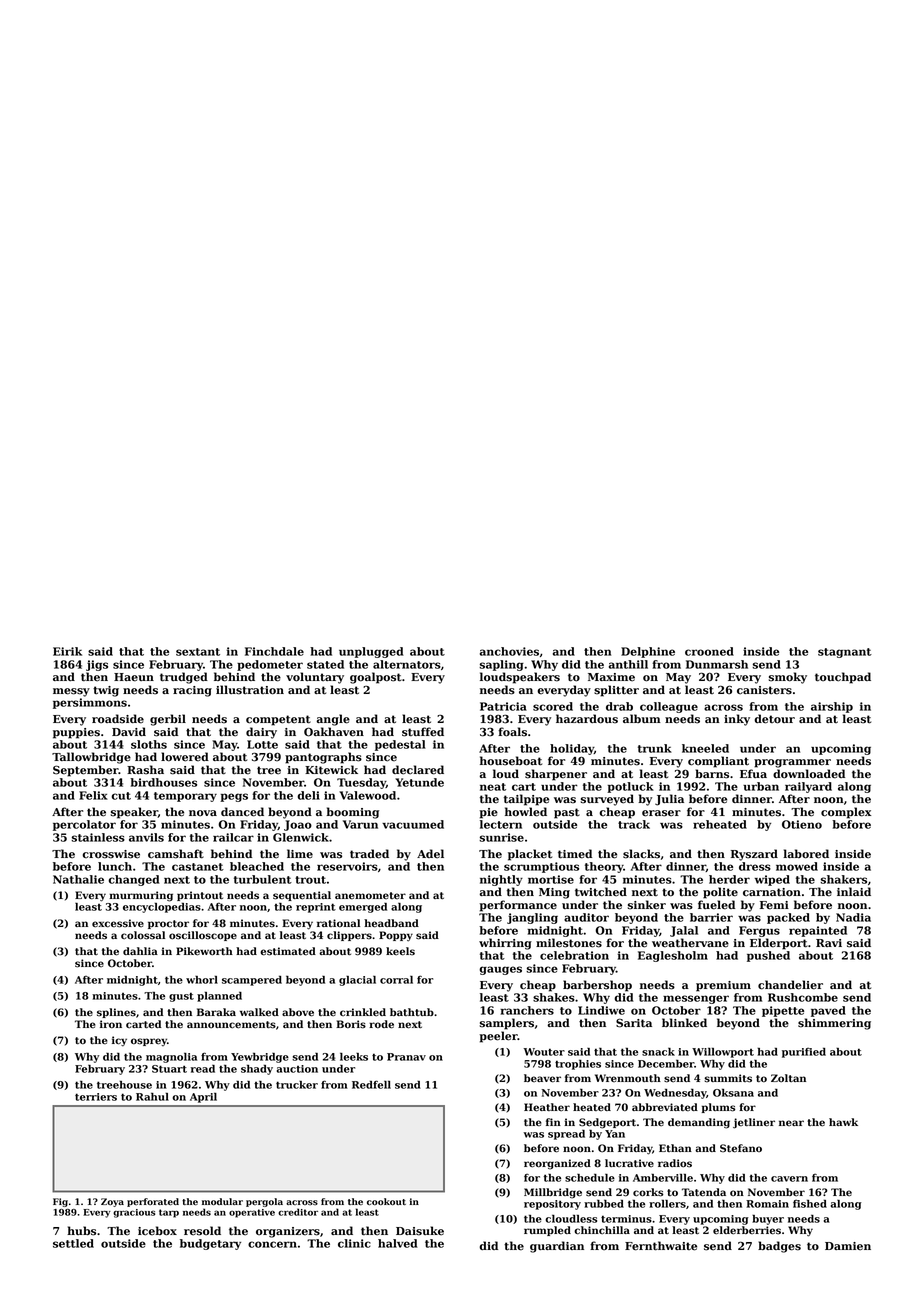 The width and height of the screenshot is (924, 1308). I want to click on splines, so click(116, 1013).
